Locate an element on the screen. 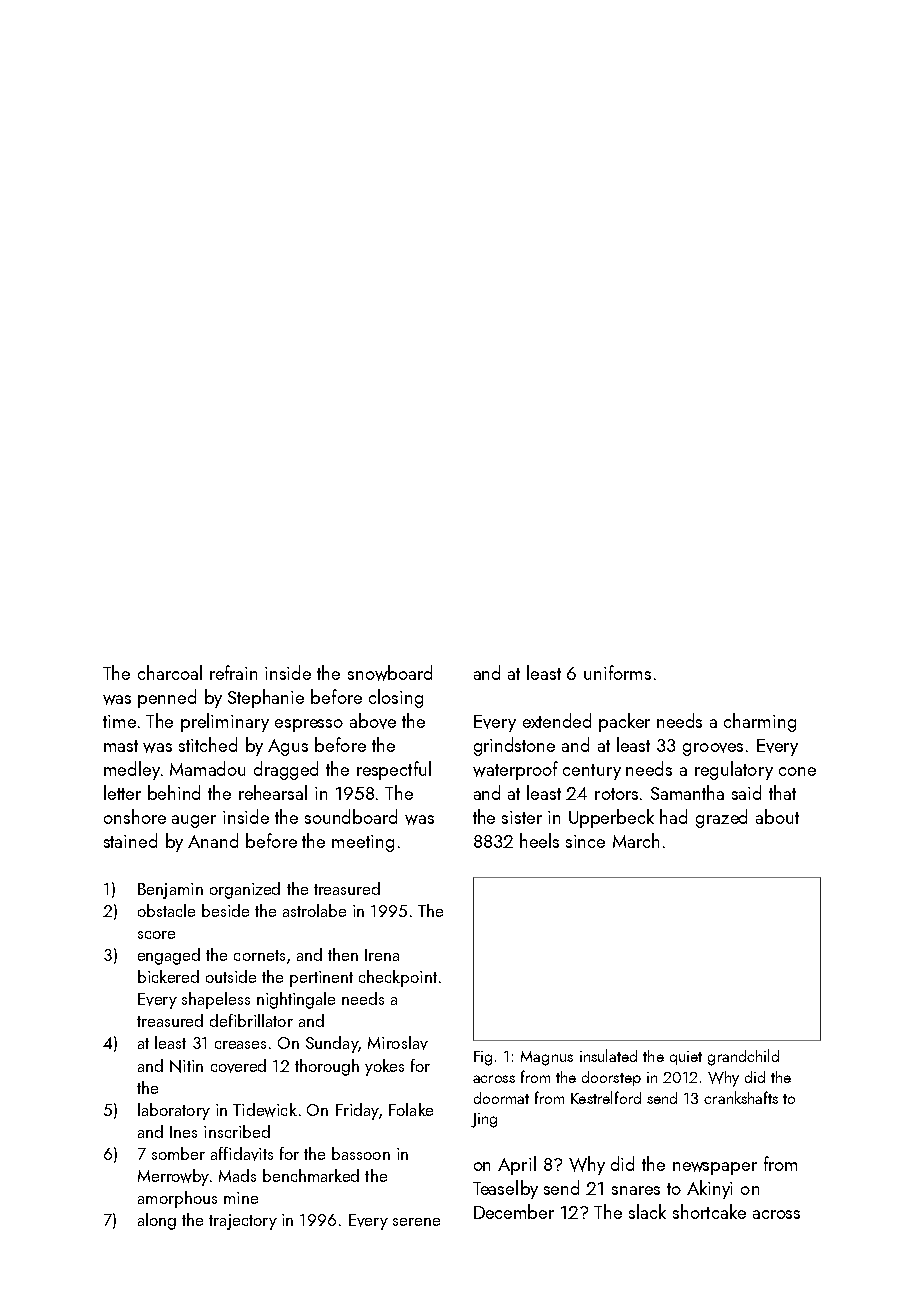  shapeless is located at coordinates (216, 1000).
